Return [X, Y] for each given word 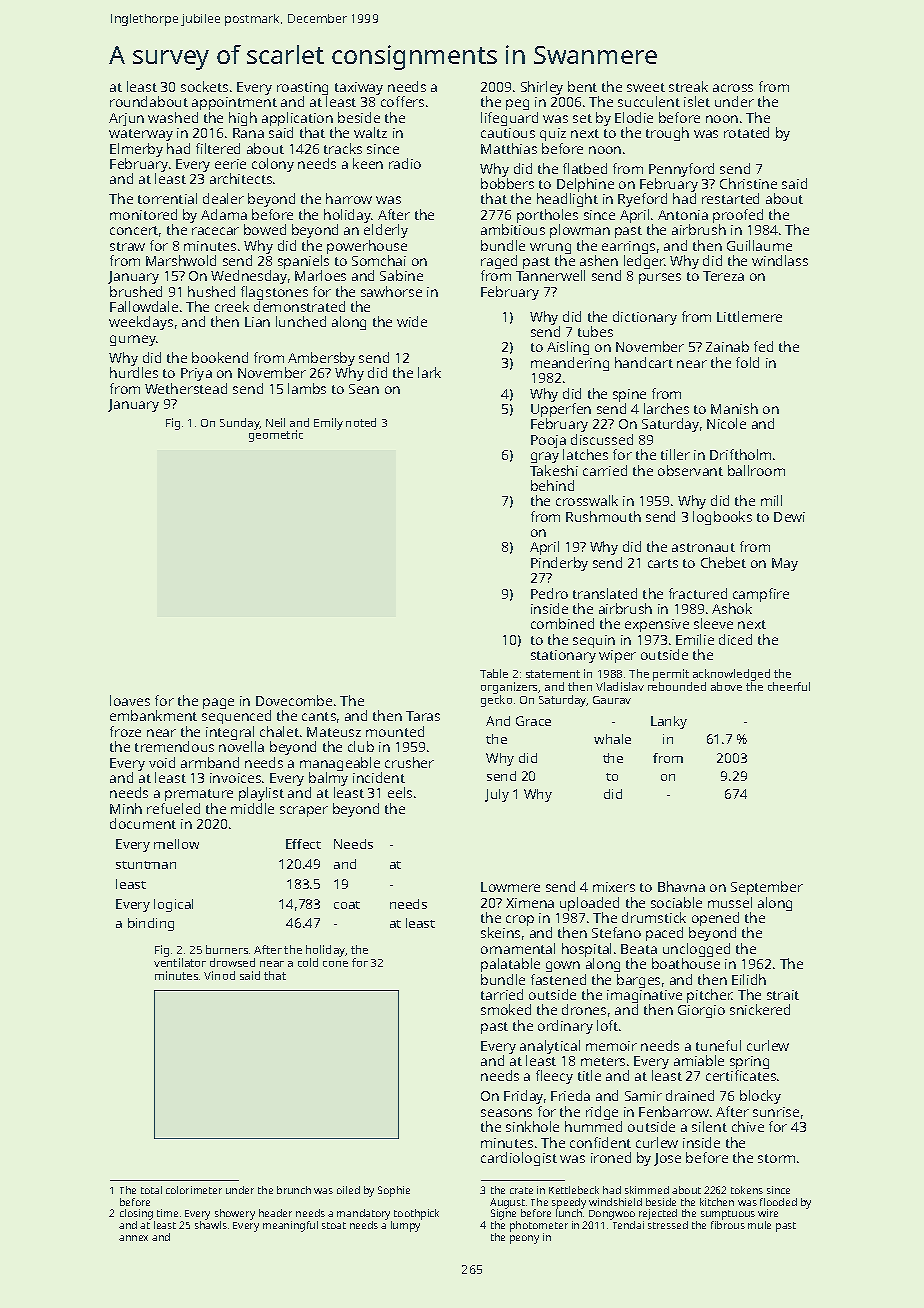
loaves [130, 700]
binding [151, 924]
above [726, 686]
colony [273, 165]
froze [125, 731]
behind [552, 485]
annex [133, 1238]
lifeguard [509, 119]
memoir [611, 1046]
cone [335, 964]
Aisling [568, 348]
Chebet [723, 562]
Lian [257, 322]
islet [697, 101]
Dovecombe [294, 700]
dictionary [645, 318]
